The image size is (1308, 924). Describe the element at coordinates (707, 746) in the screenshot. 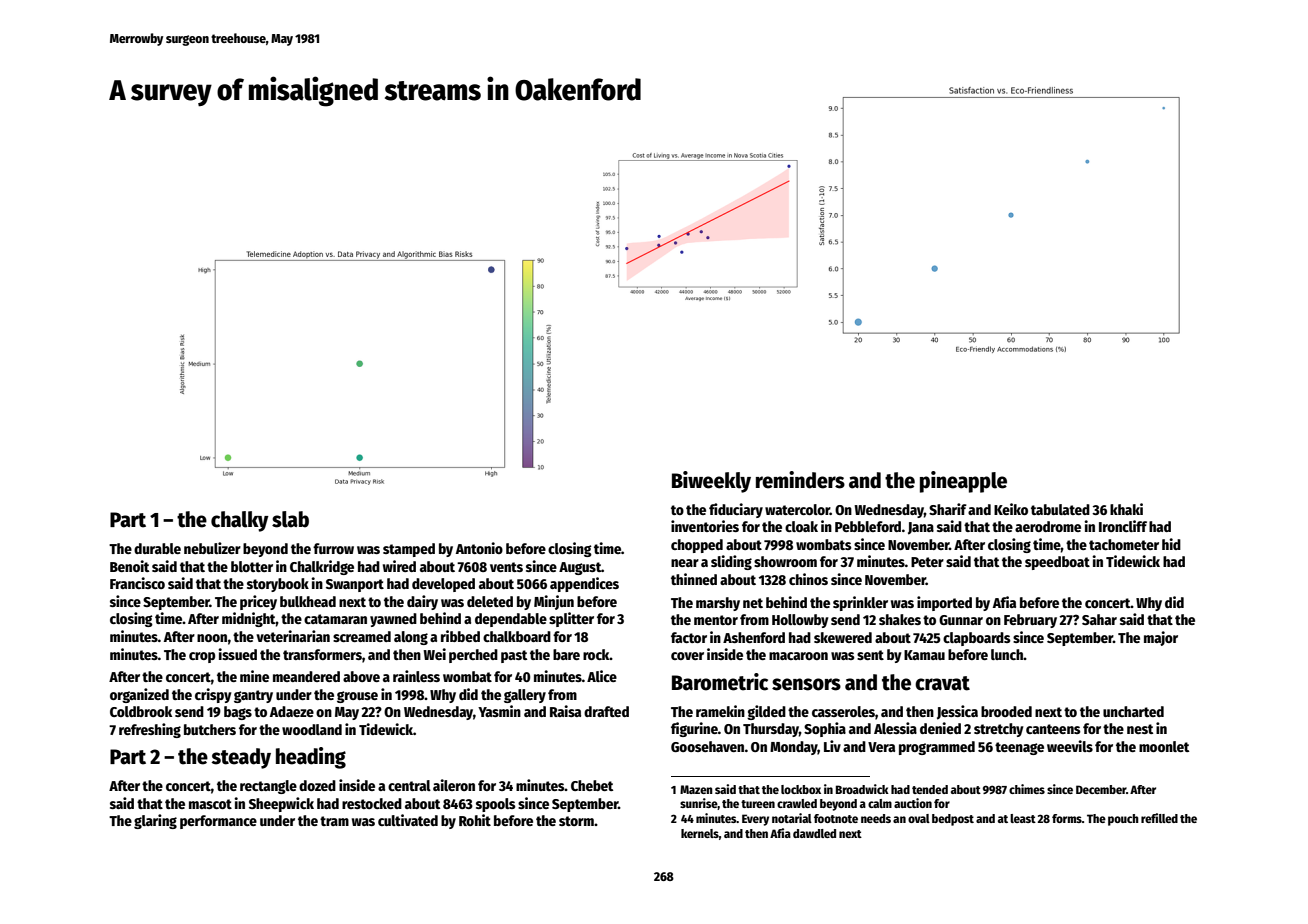

I see `Goosehaven` at that location.
